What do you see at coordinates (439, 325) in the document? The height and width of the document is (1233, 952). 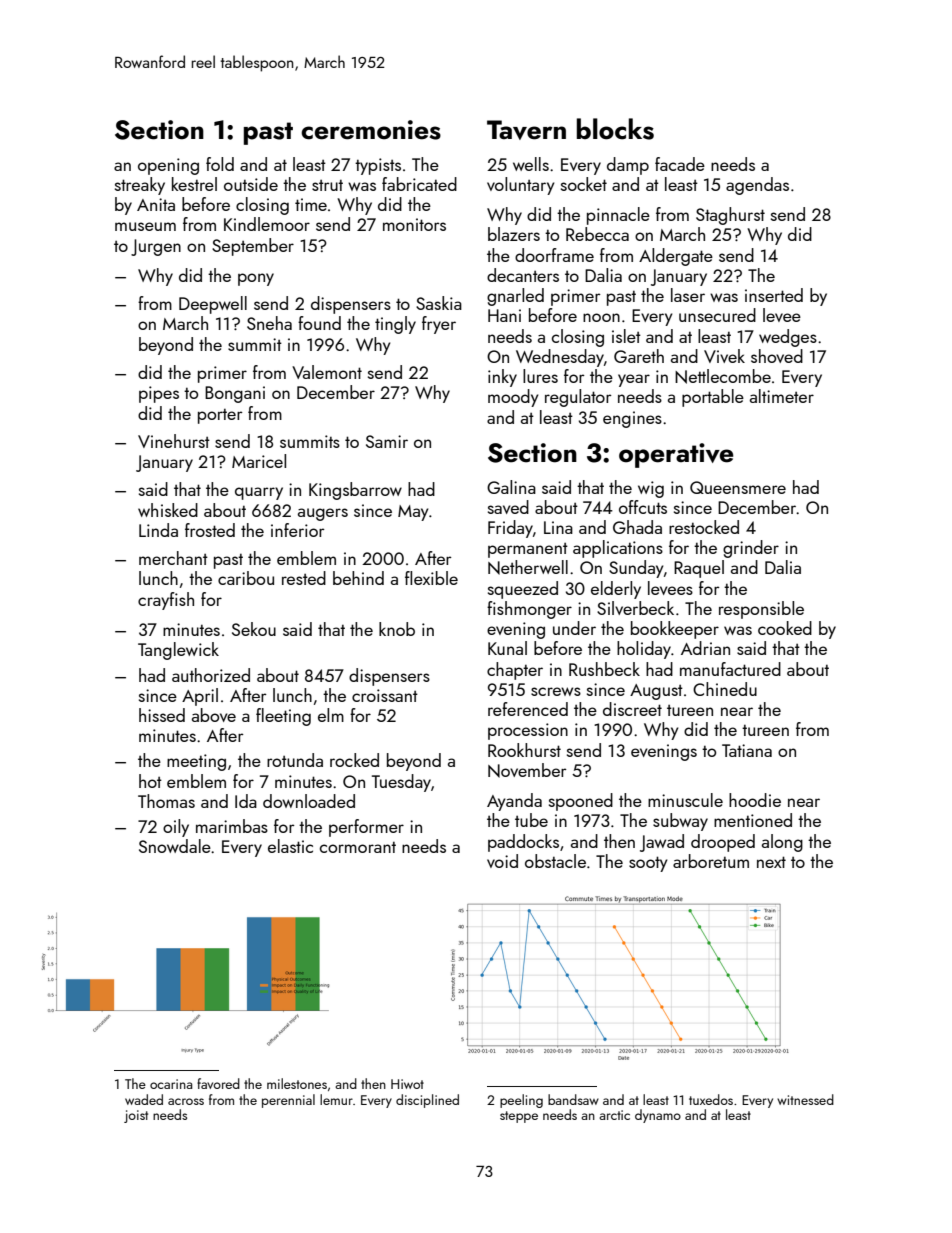 I see `fryer` at bounding box center [439, 325].
